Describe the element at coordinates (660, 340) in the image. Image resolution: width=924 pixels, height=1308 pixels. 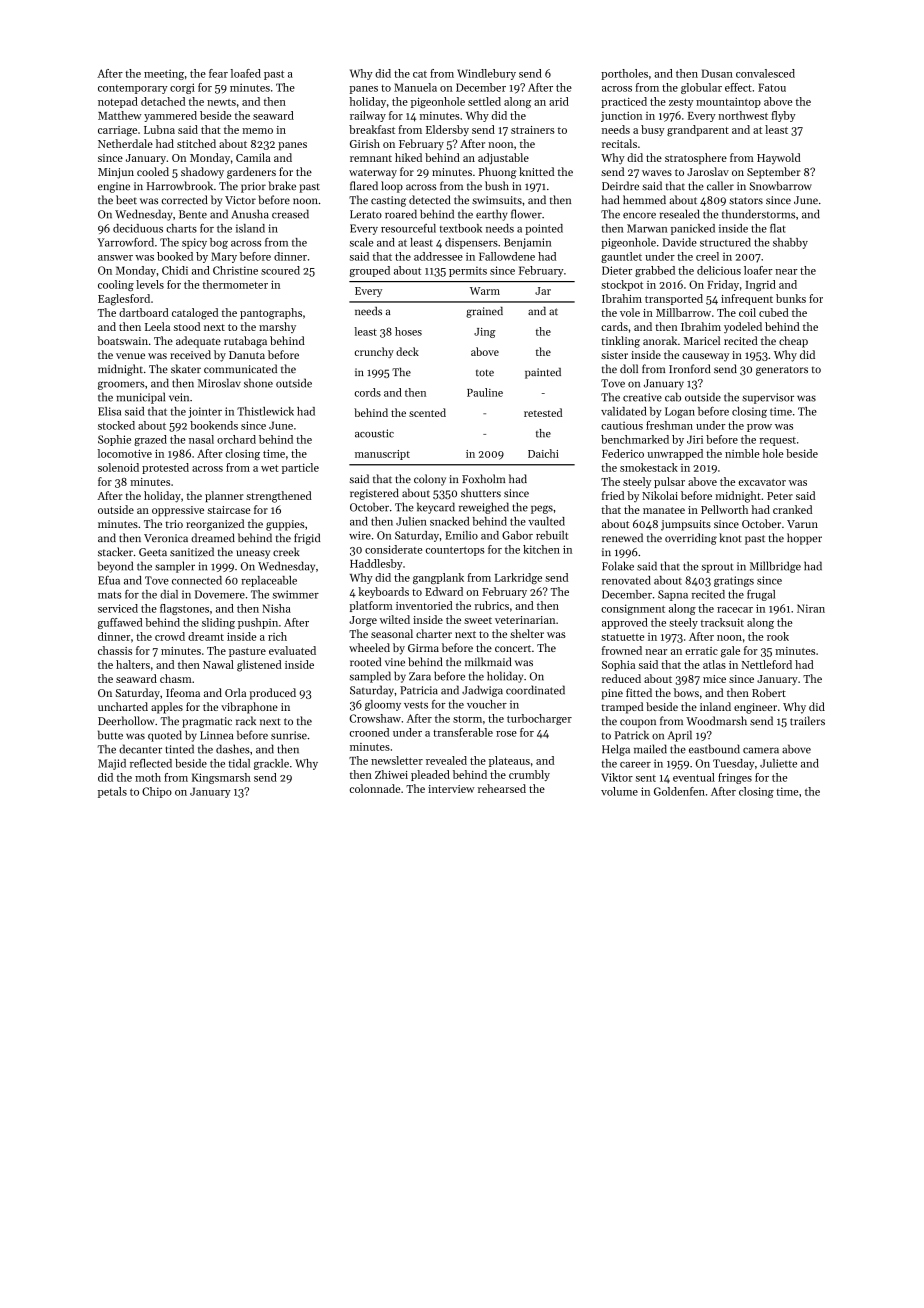
I see `anorak` at that location.
